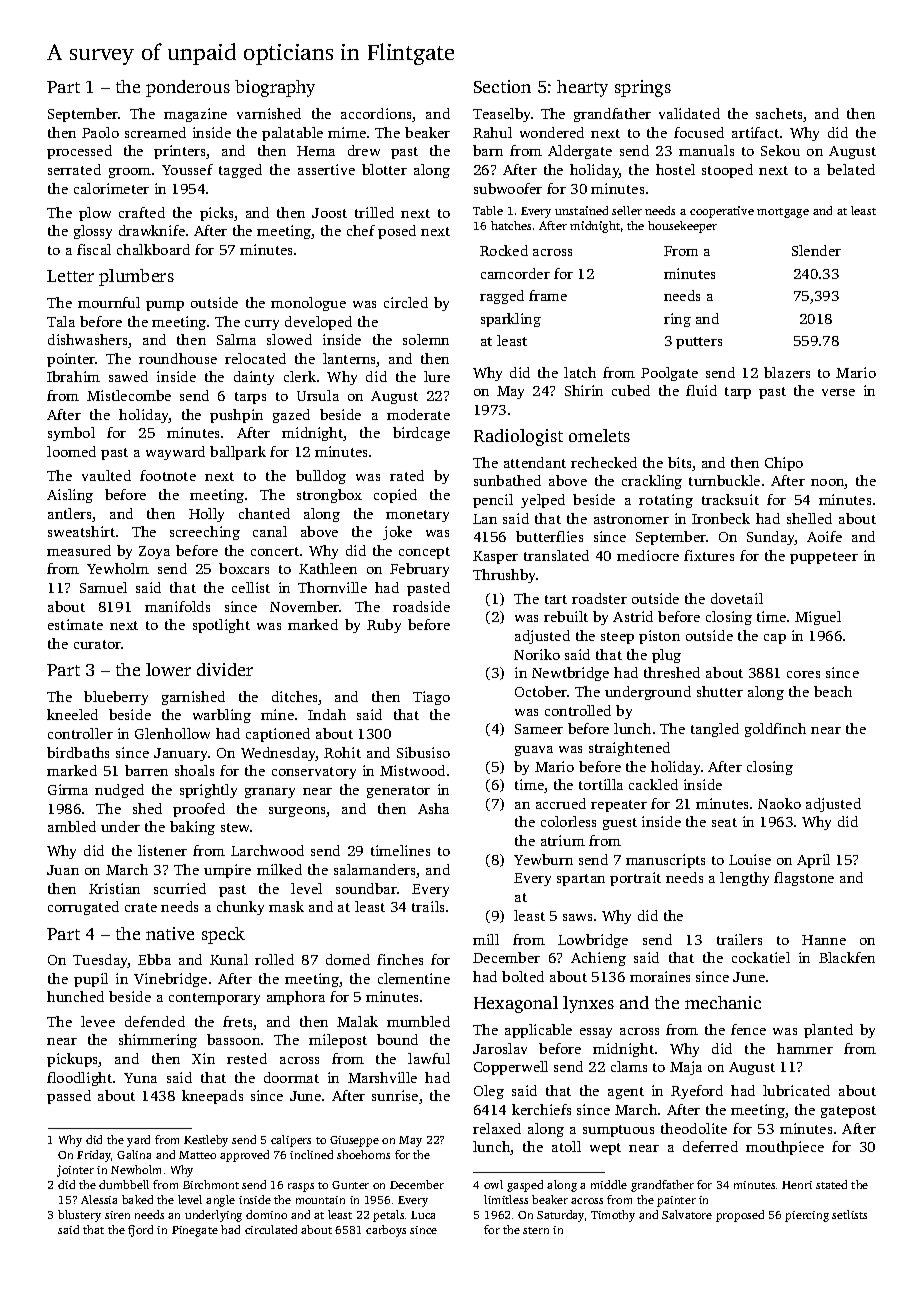 The height and width of the image is (1308, 924). What do you see at coordinates (70, 276) in the image?
I see `Letter` at bounding box center [70, 276].
